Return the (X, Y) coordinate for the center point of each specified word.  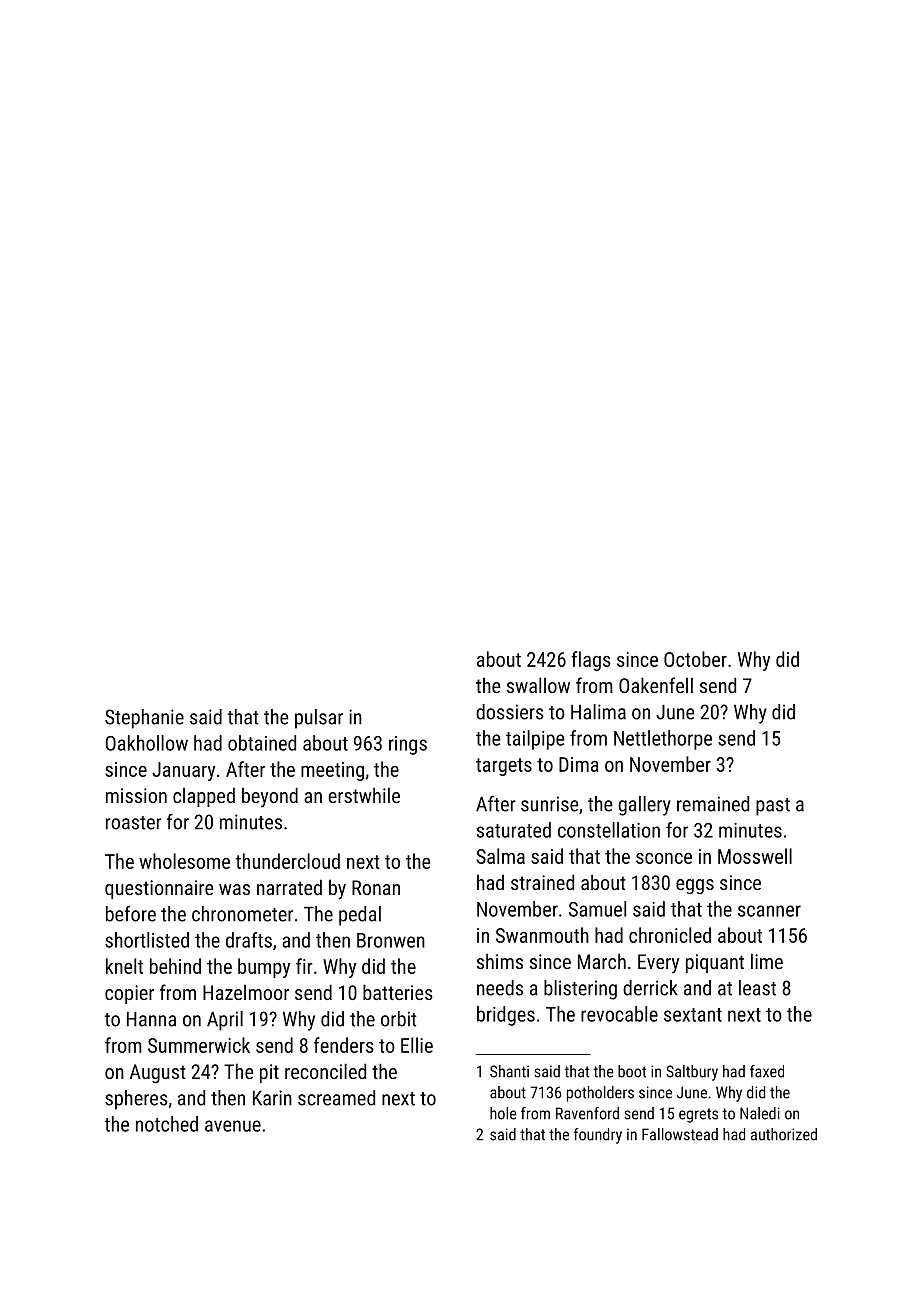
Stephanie (144, 719)
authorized (784, 1134)
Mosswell (755, 856)
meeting (332, 771)
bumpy (264, 968)
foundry (598, 1136)
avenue (233, 1126)
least (757, 988)
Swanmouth (542, 935)
